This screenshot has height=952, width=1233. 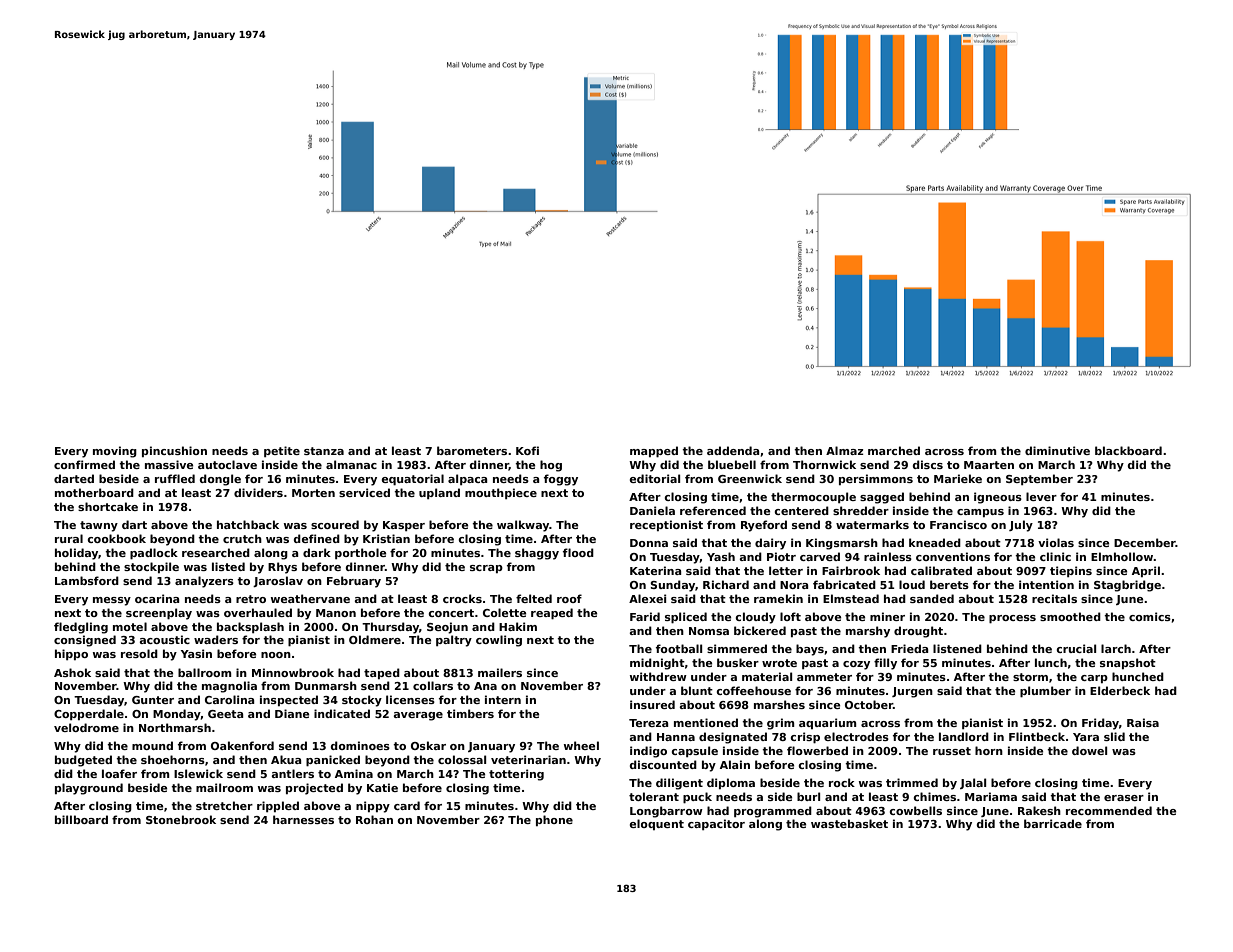 I want to click on alpaca, so click(x=468, y=479).
